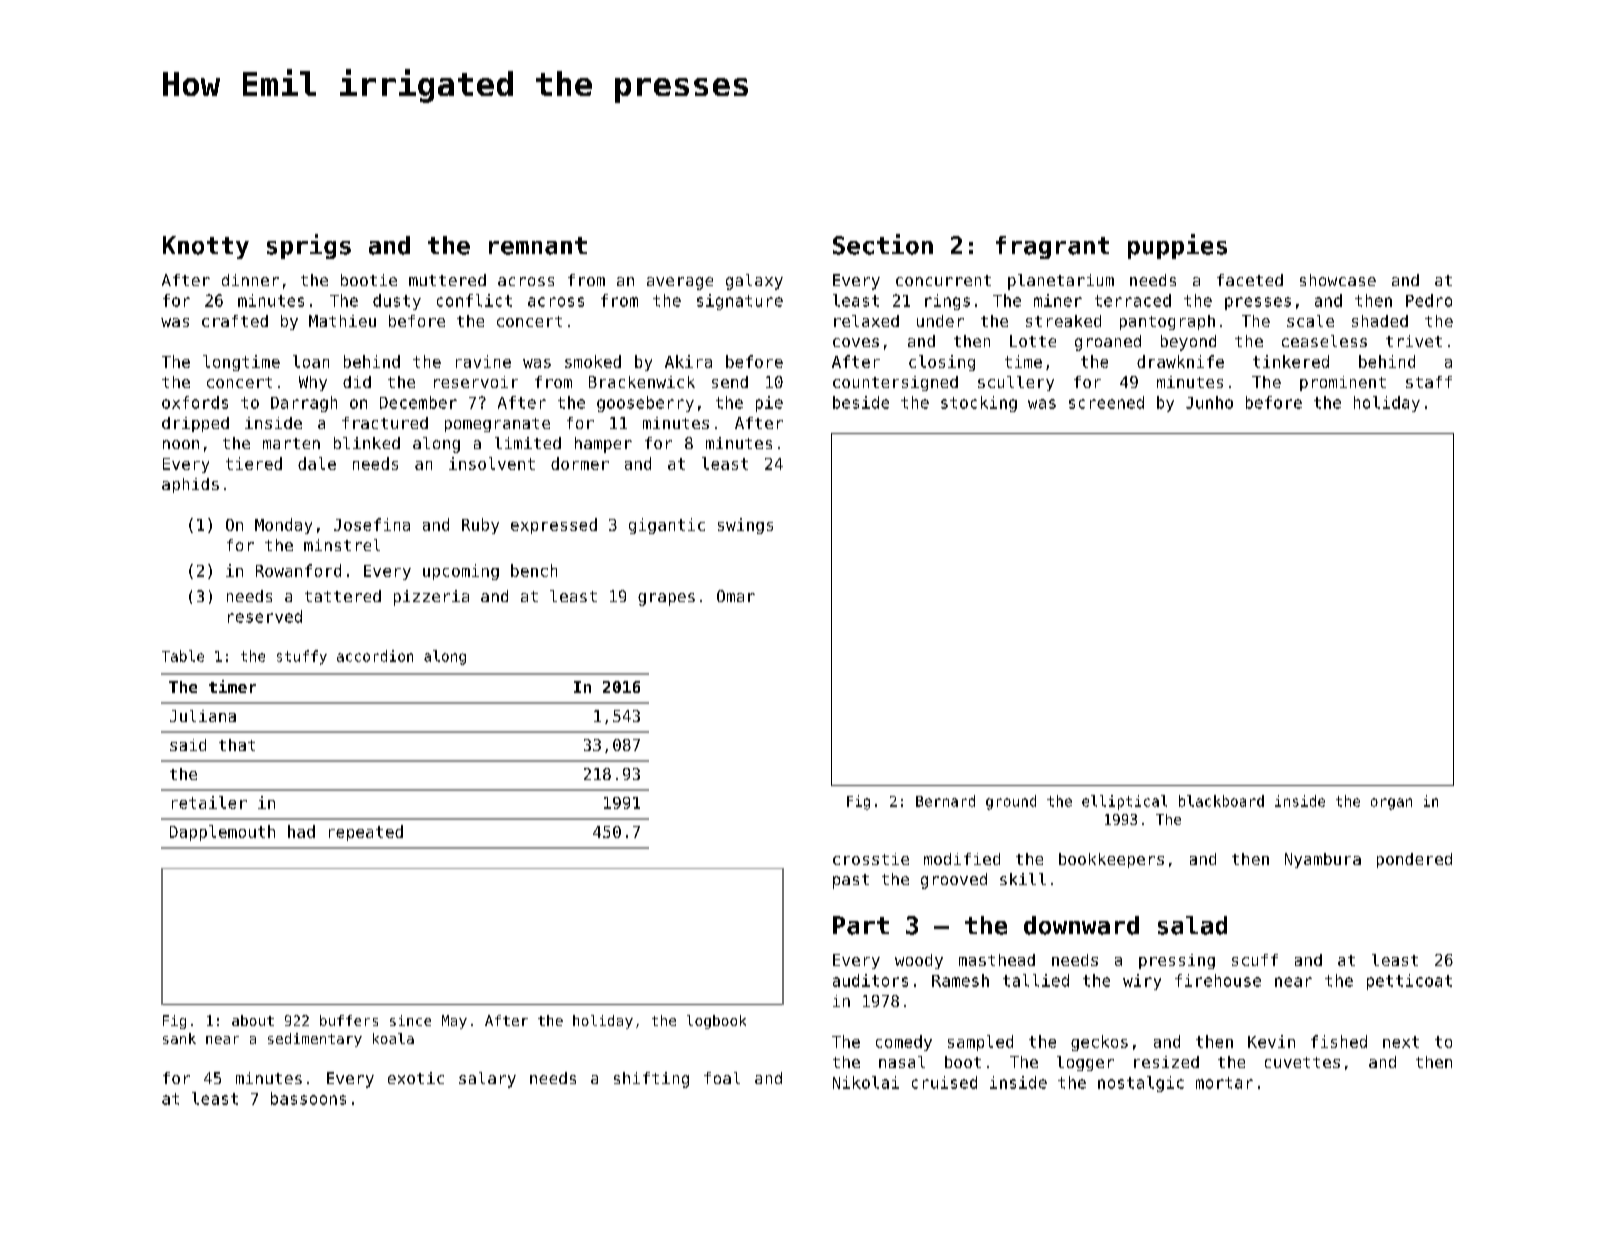  I want to click on shifting, so click(651, 1080).
